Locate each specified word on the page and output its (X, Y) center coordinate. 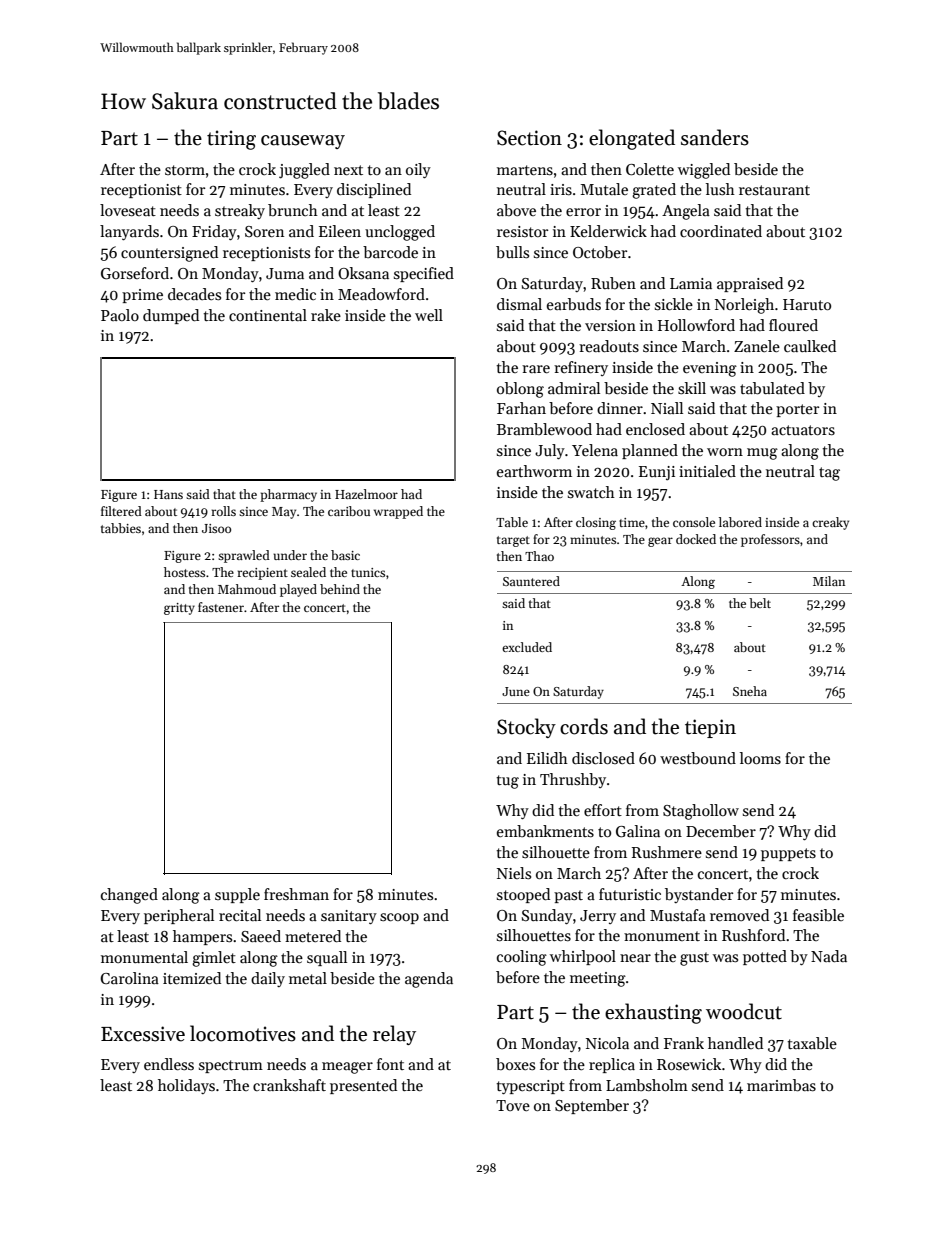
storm (185, 170)
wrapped (398, 512)
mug (762, 454)
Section (529, 138)
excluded (527, 647)
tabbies (121, 528)
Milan (829, 581)
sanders (715, 137)
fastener (221, 607)
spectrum (231, 1066)
